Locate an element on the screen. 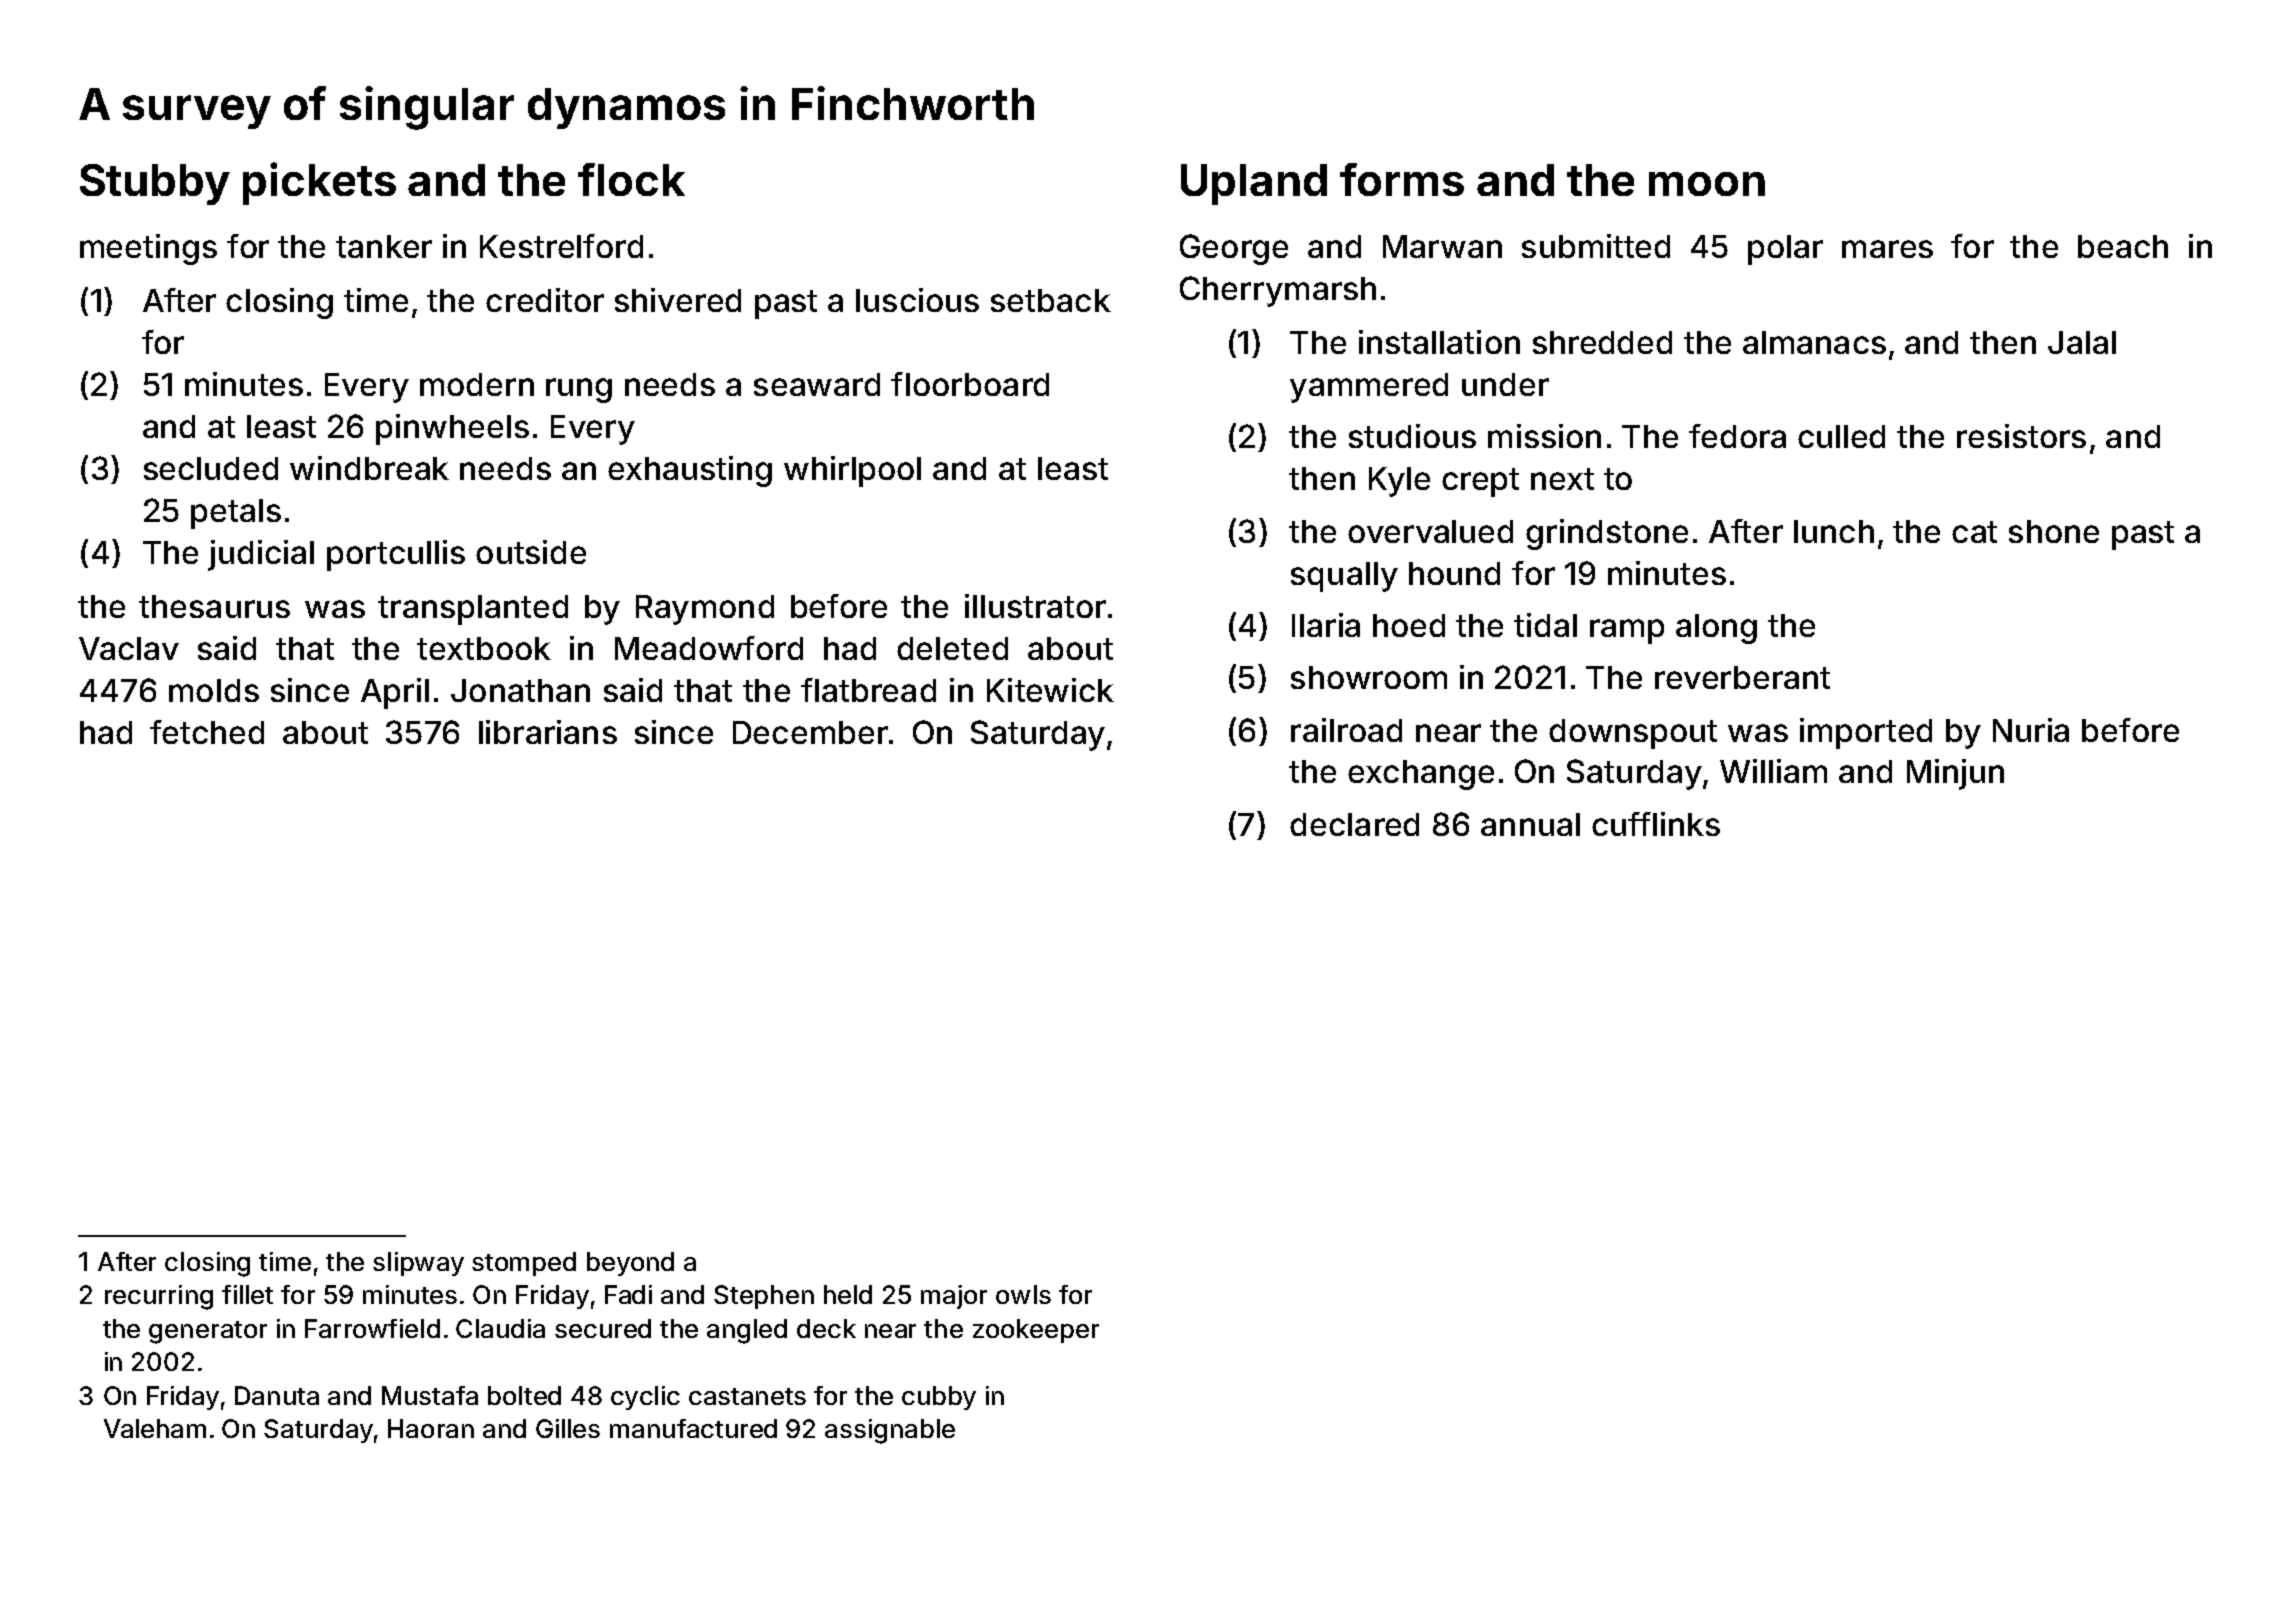  illustrator is located at coordinates (1035, 606).
